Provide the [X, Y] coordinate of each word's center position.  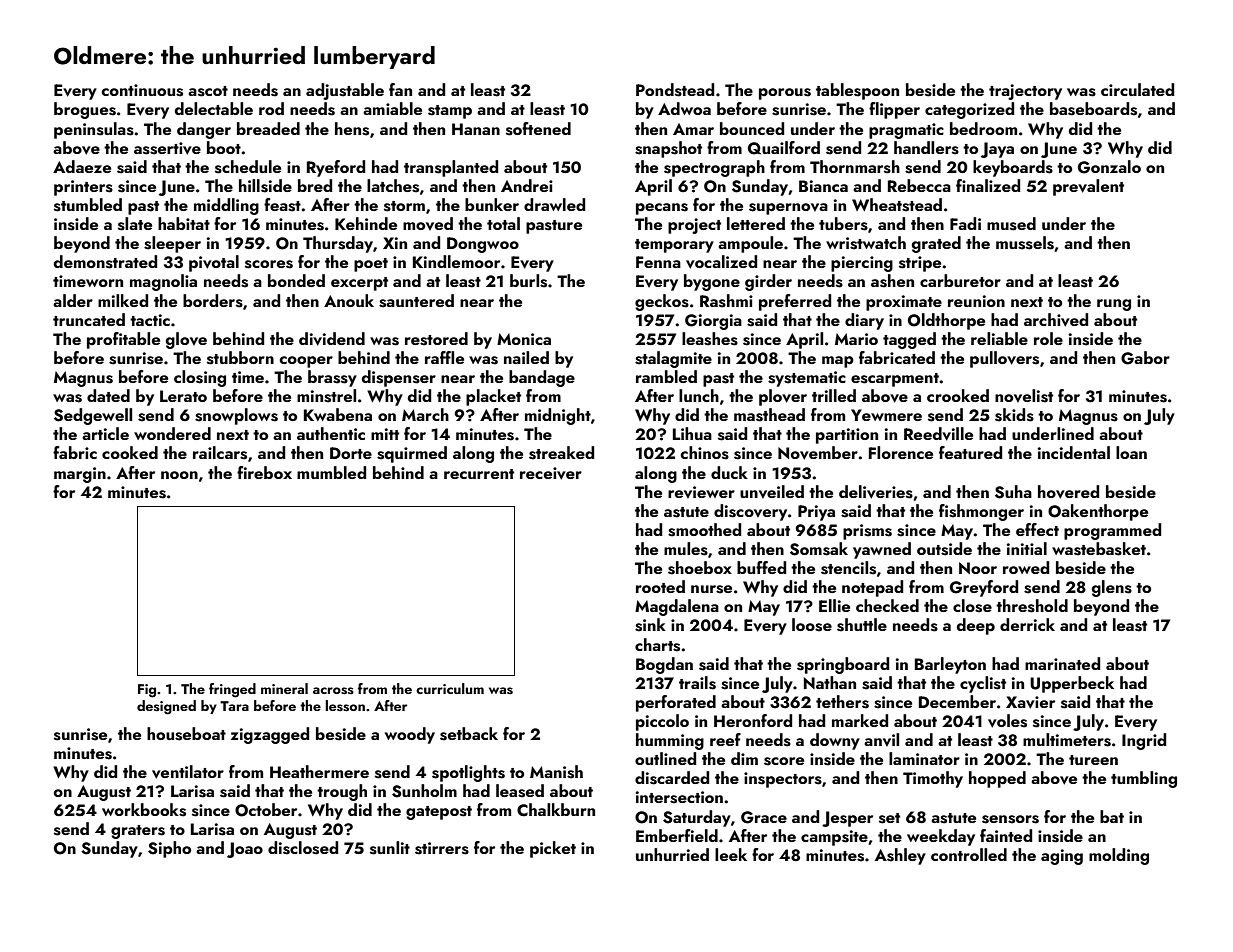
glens [1112, 588]
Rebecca [919, 185]
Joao [245, 850]
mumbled [331, 472]
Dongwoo [483, 245]
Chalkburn [556, 810]
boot [224, 147]
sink [650, 625]
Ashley [900, 856]
